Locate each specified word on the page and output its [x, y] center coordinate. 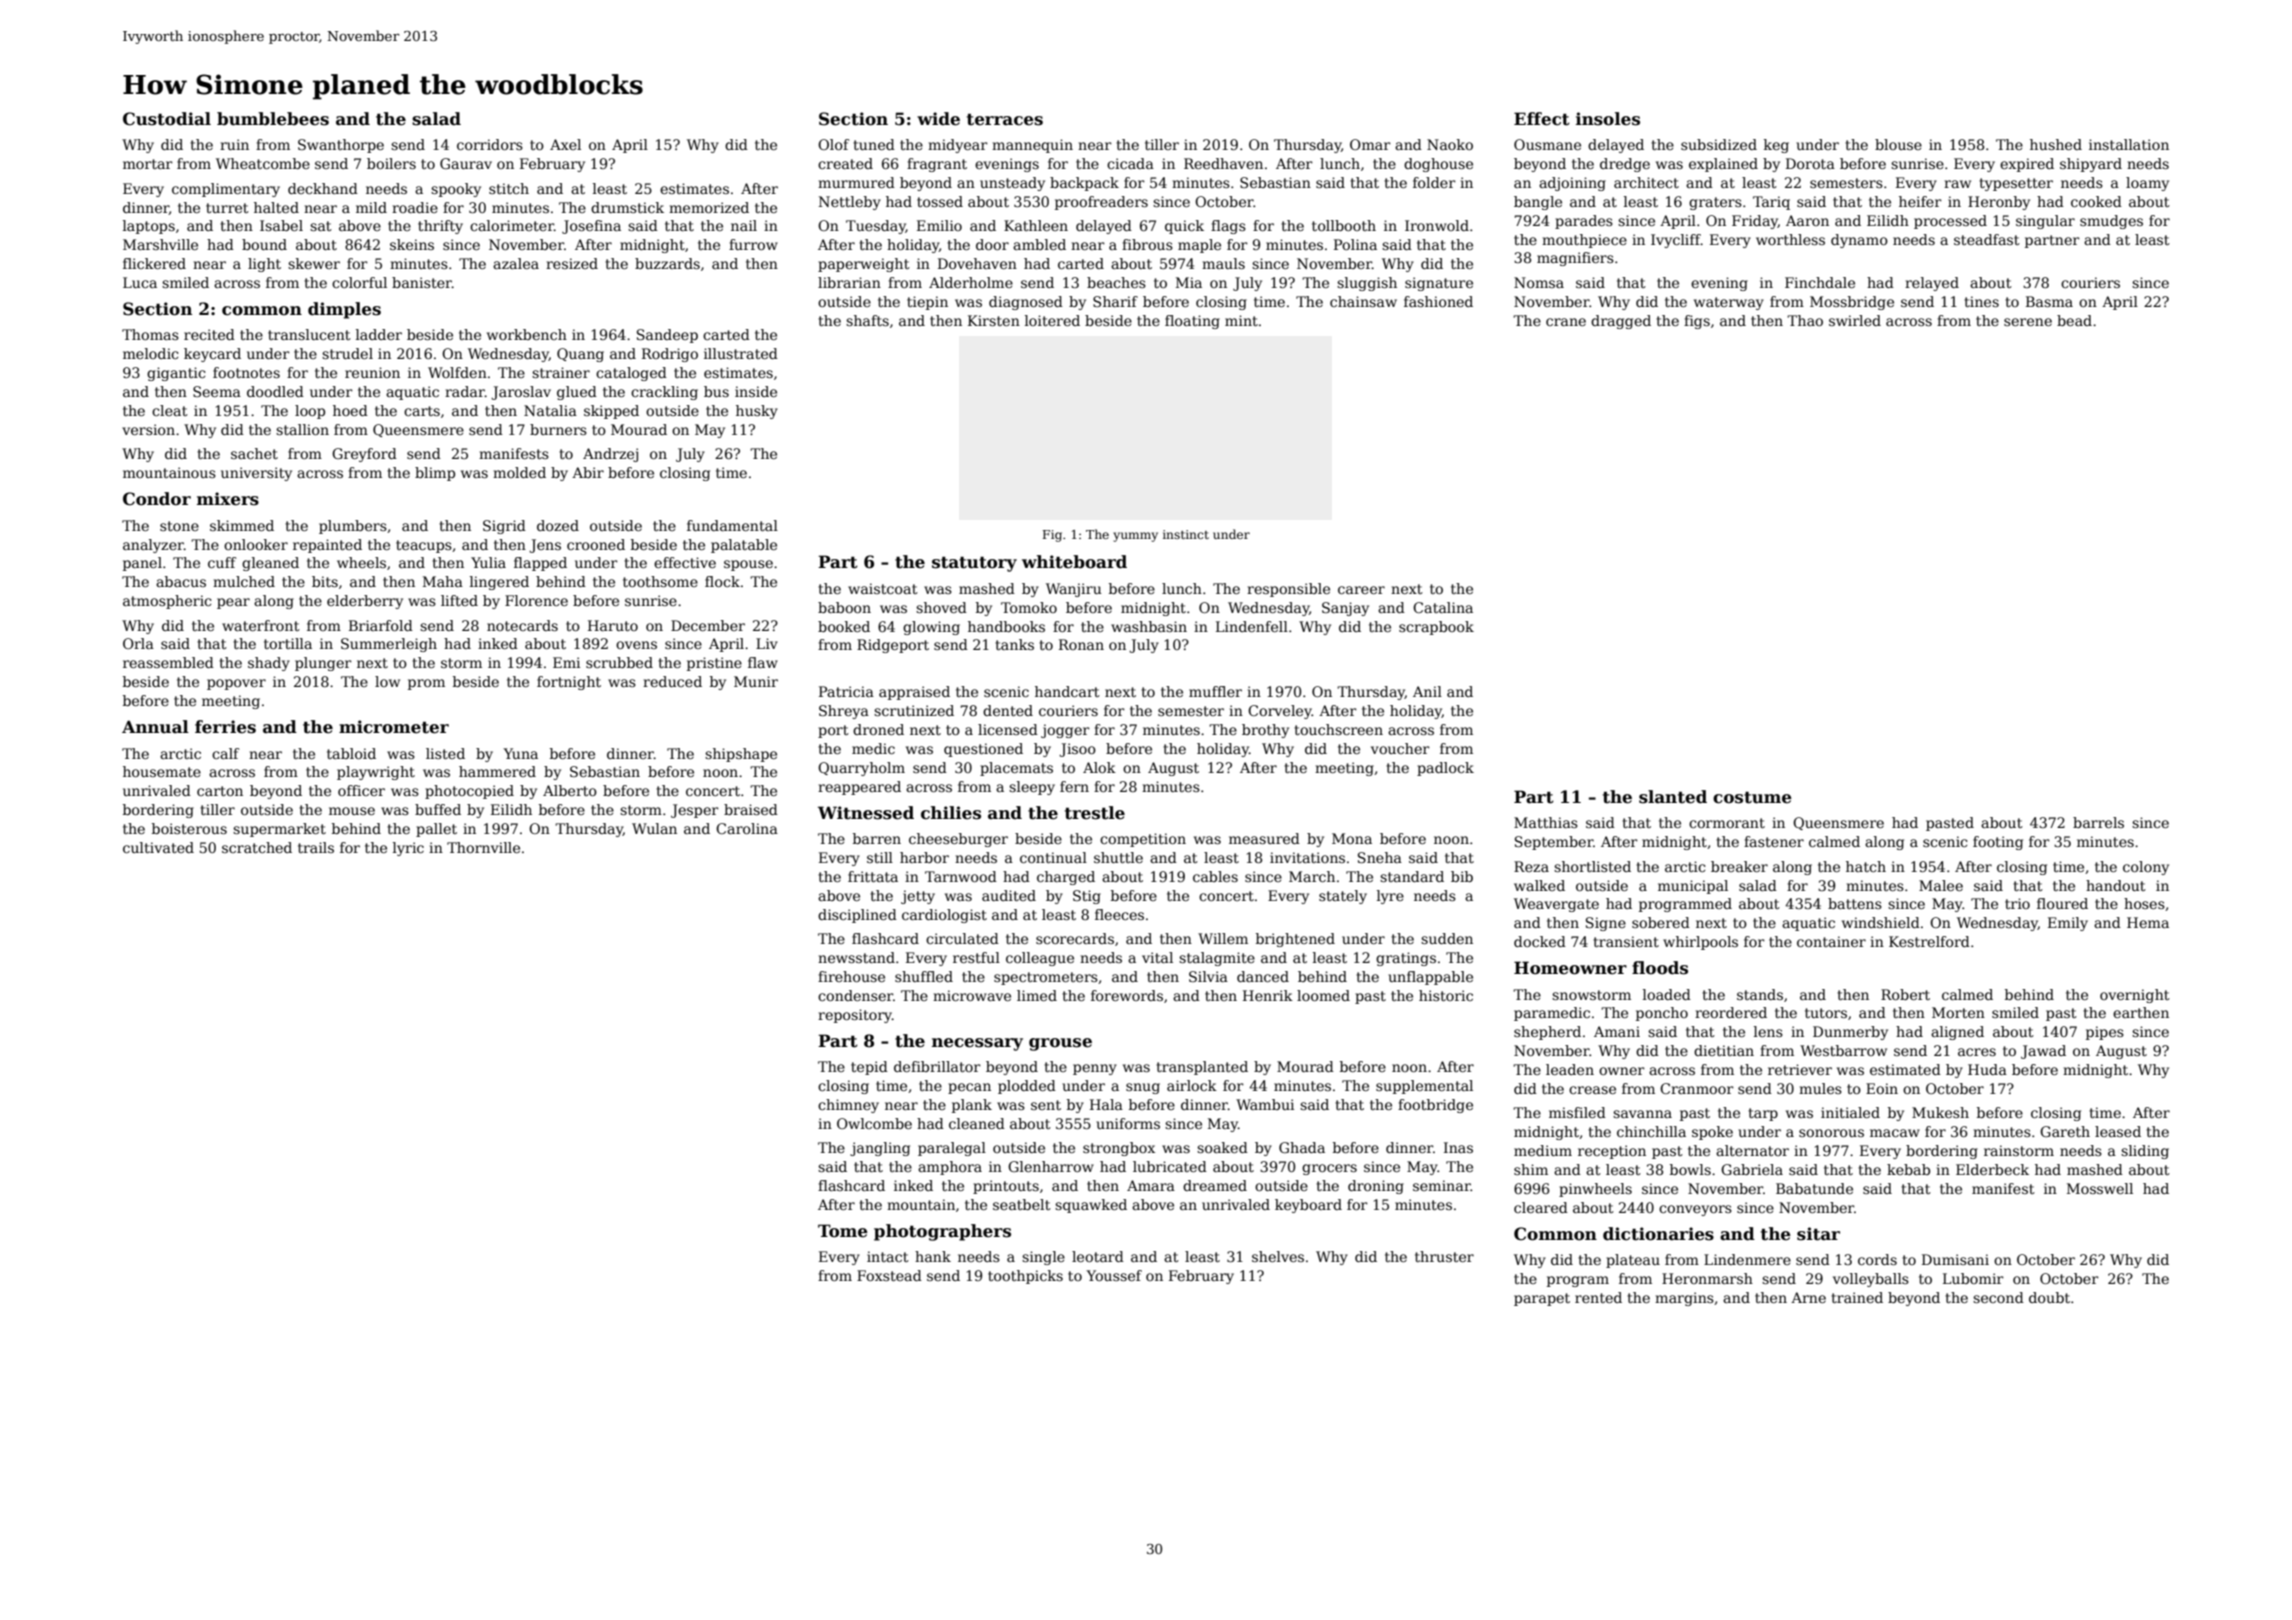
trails [316, 847]
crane [1566, 322]
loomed [1323, 995]
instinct [1186, 534]
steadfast [1986, 239]
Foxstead [889, 1275]
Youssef [1114, 1275]
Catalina [1443, 607]
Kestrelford [1929, 941]
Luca [140, 282]
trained [1857, 1297]
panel [142, 564]
